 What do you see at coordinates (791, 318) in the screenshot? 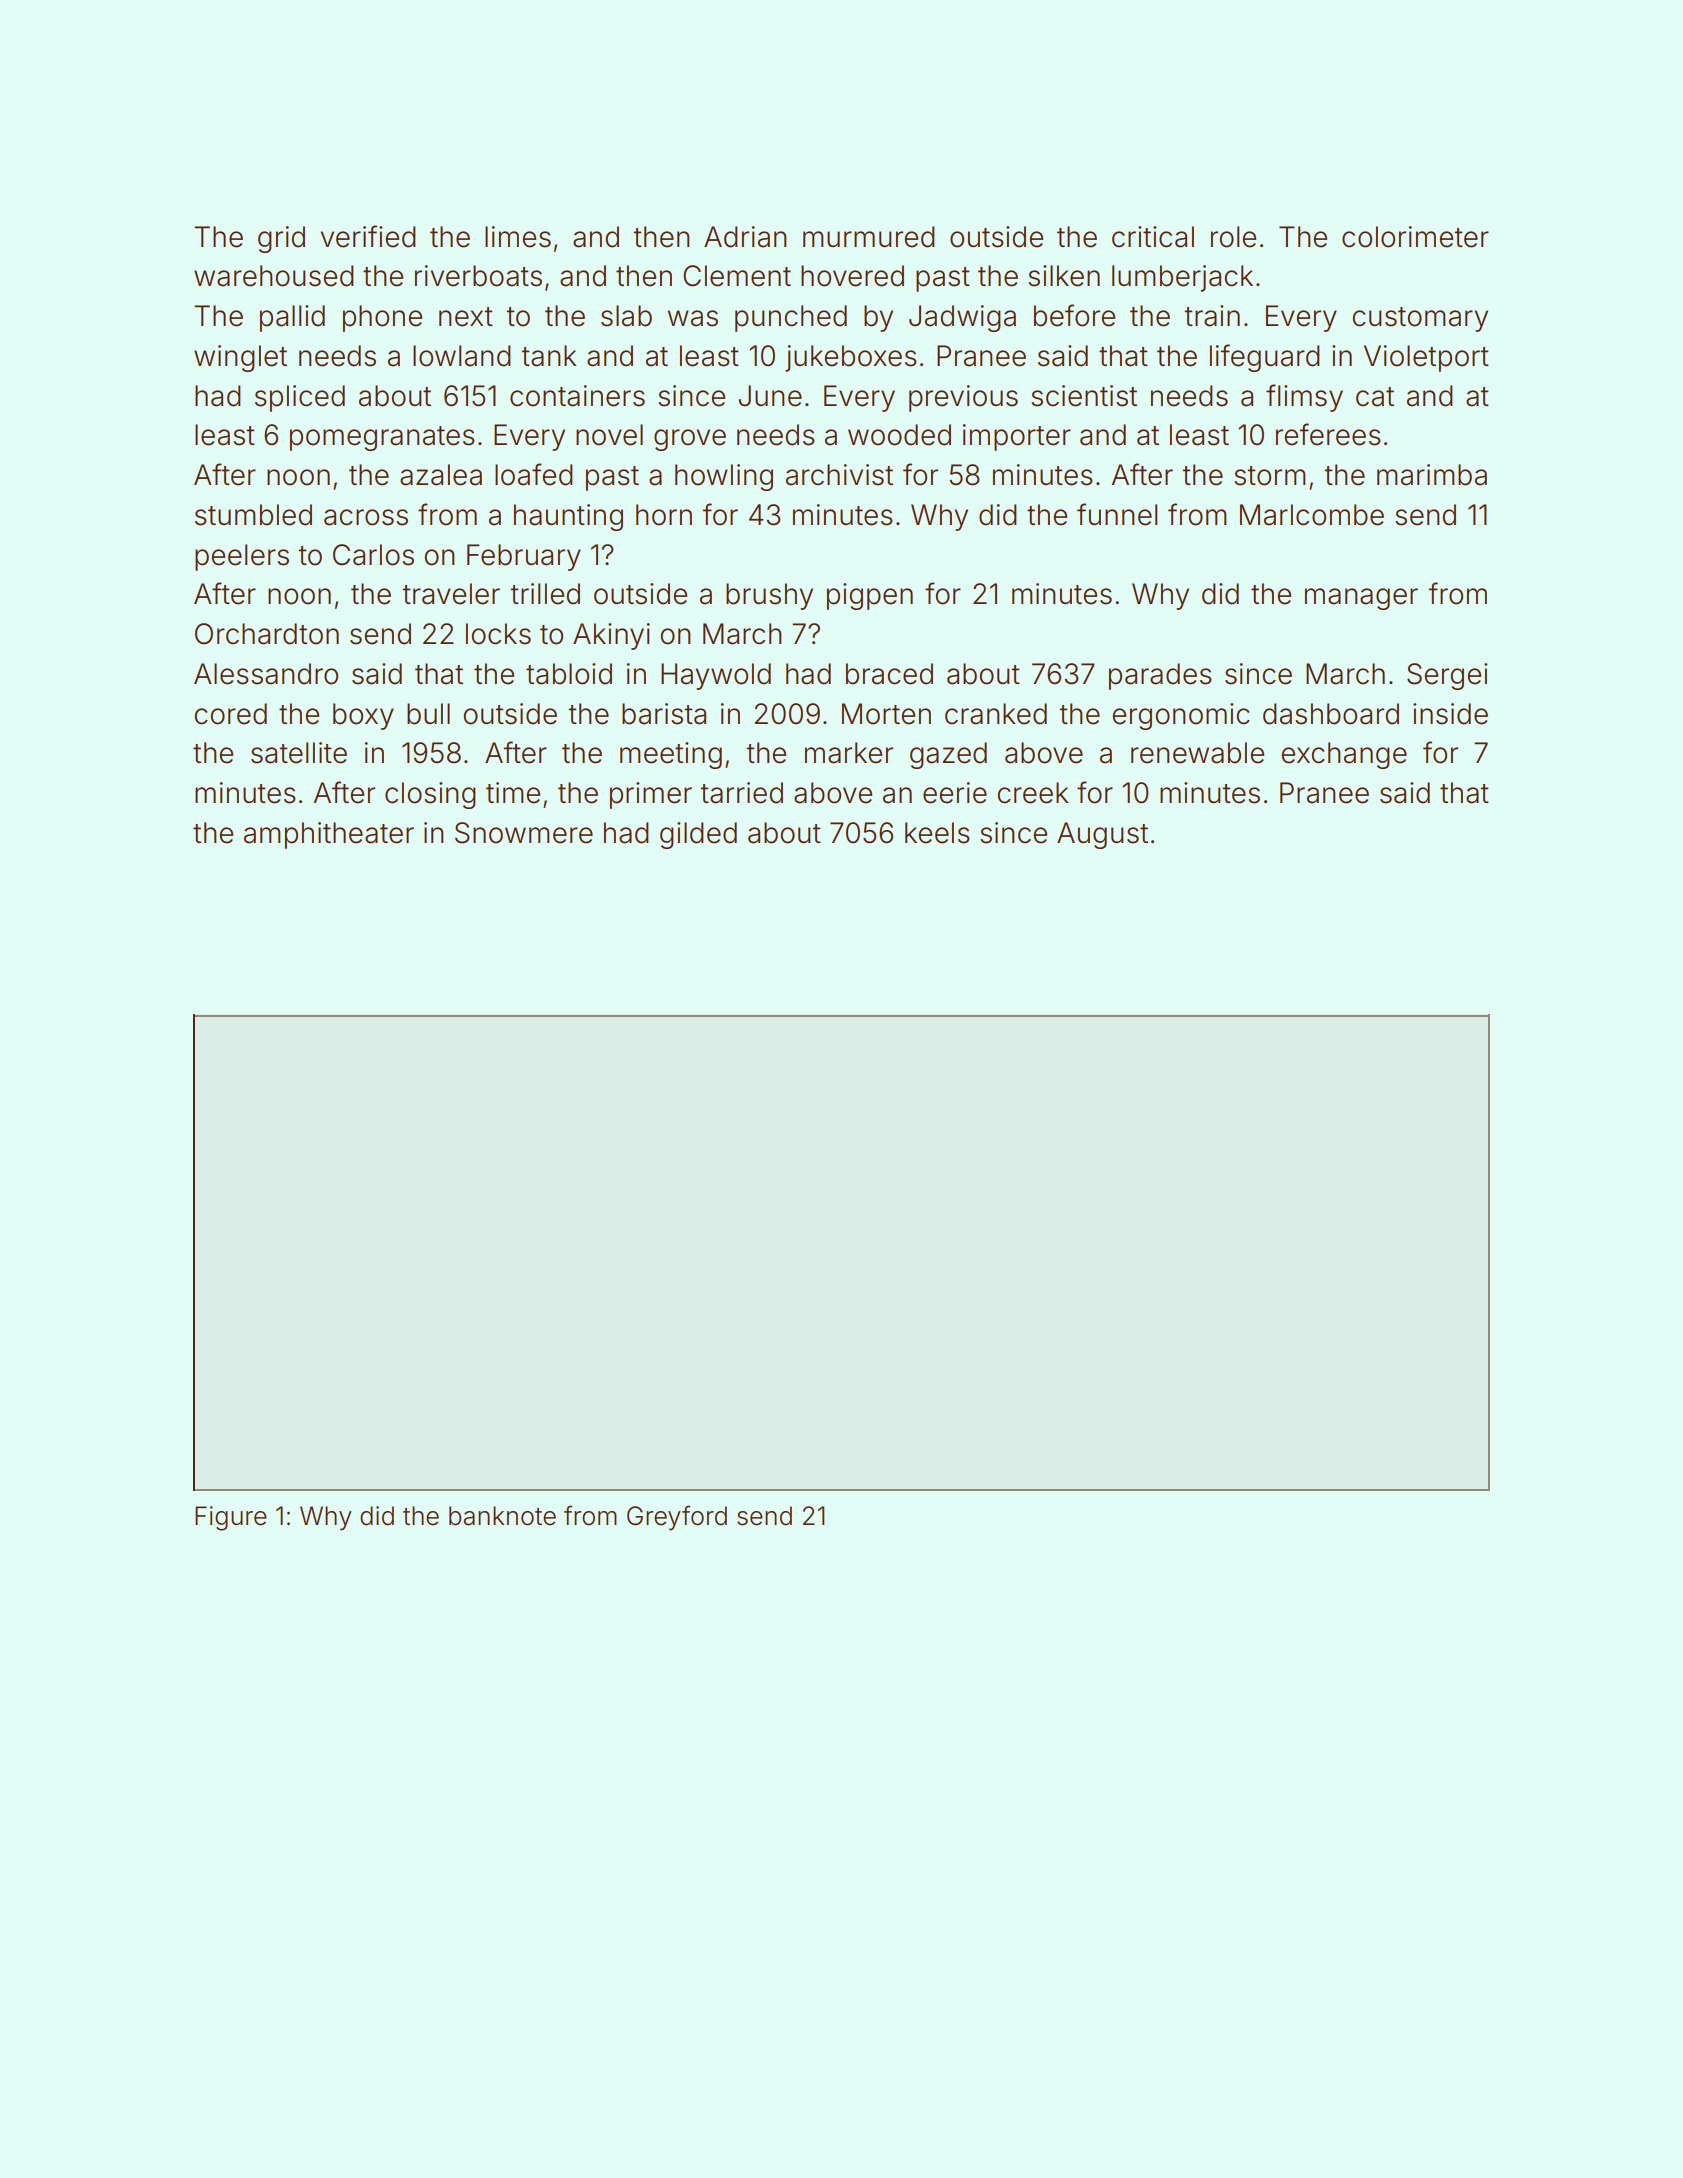
I see `punched` at bounding box center [791, 318].
